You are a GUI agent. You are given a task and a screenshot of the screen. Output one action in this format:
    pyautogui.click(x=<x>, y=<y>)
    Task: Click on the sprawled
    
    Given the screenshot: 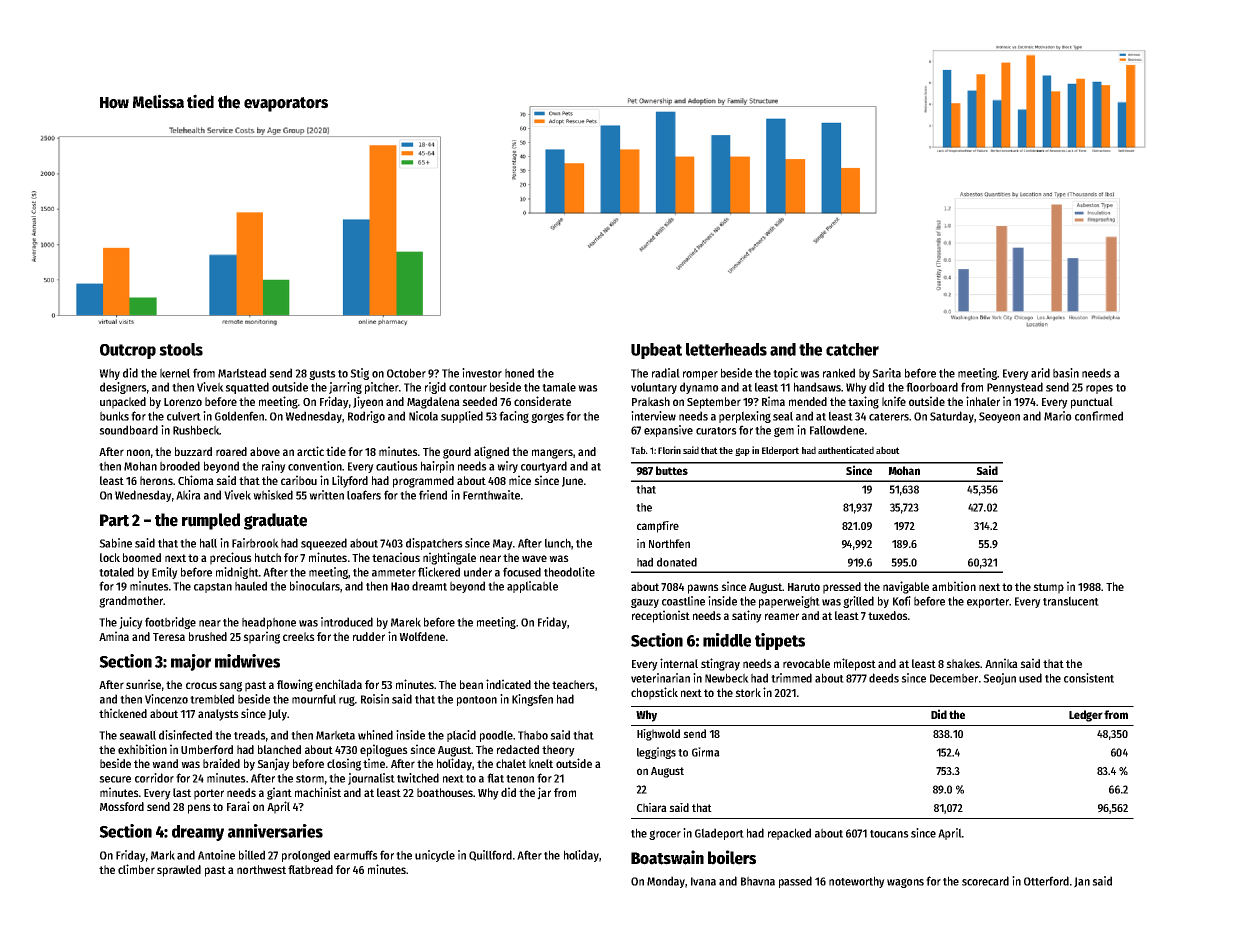 What is the action you would take?
    pyautogui.click(x=179, y=871)
